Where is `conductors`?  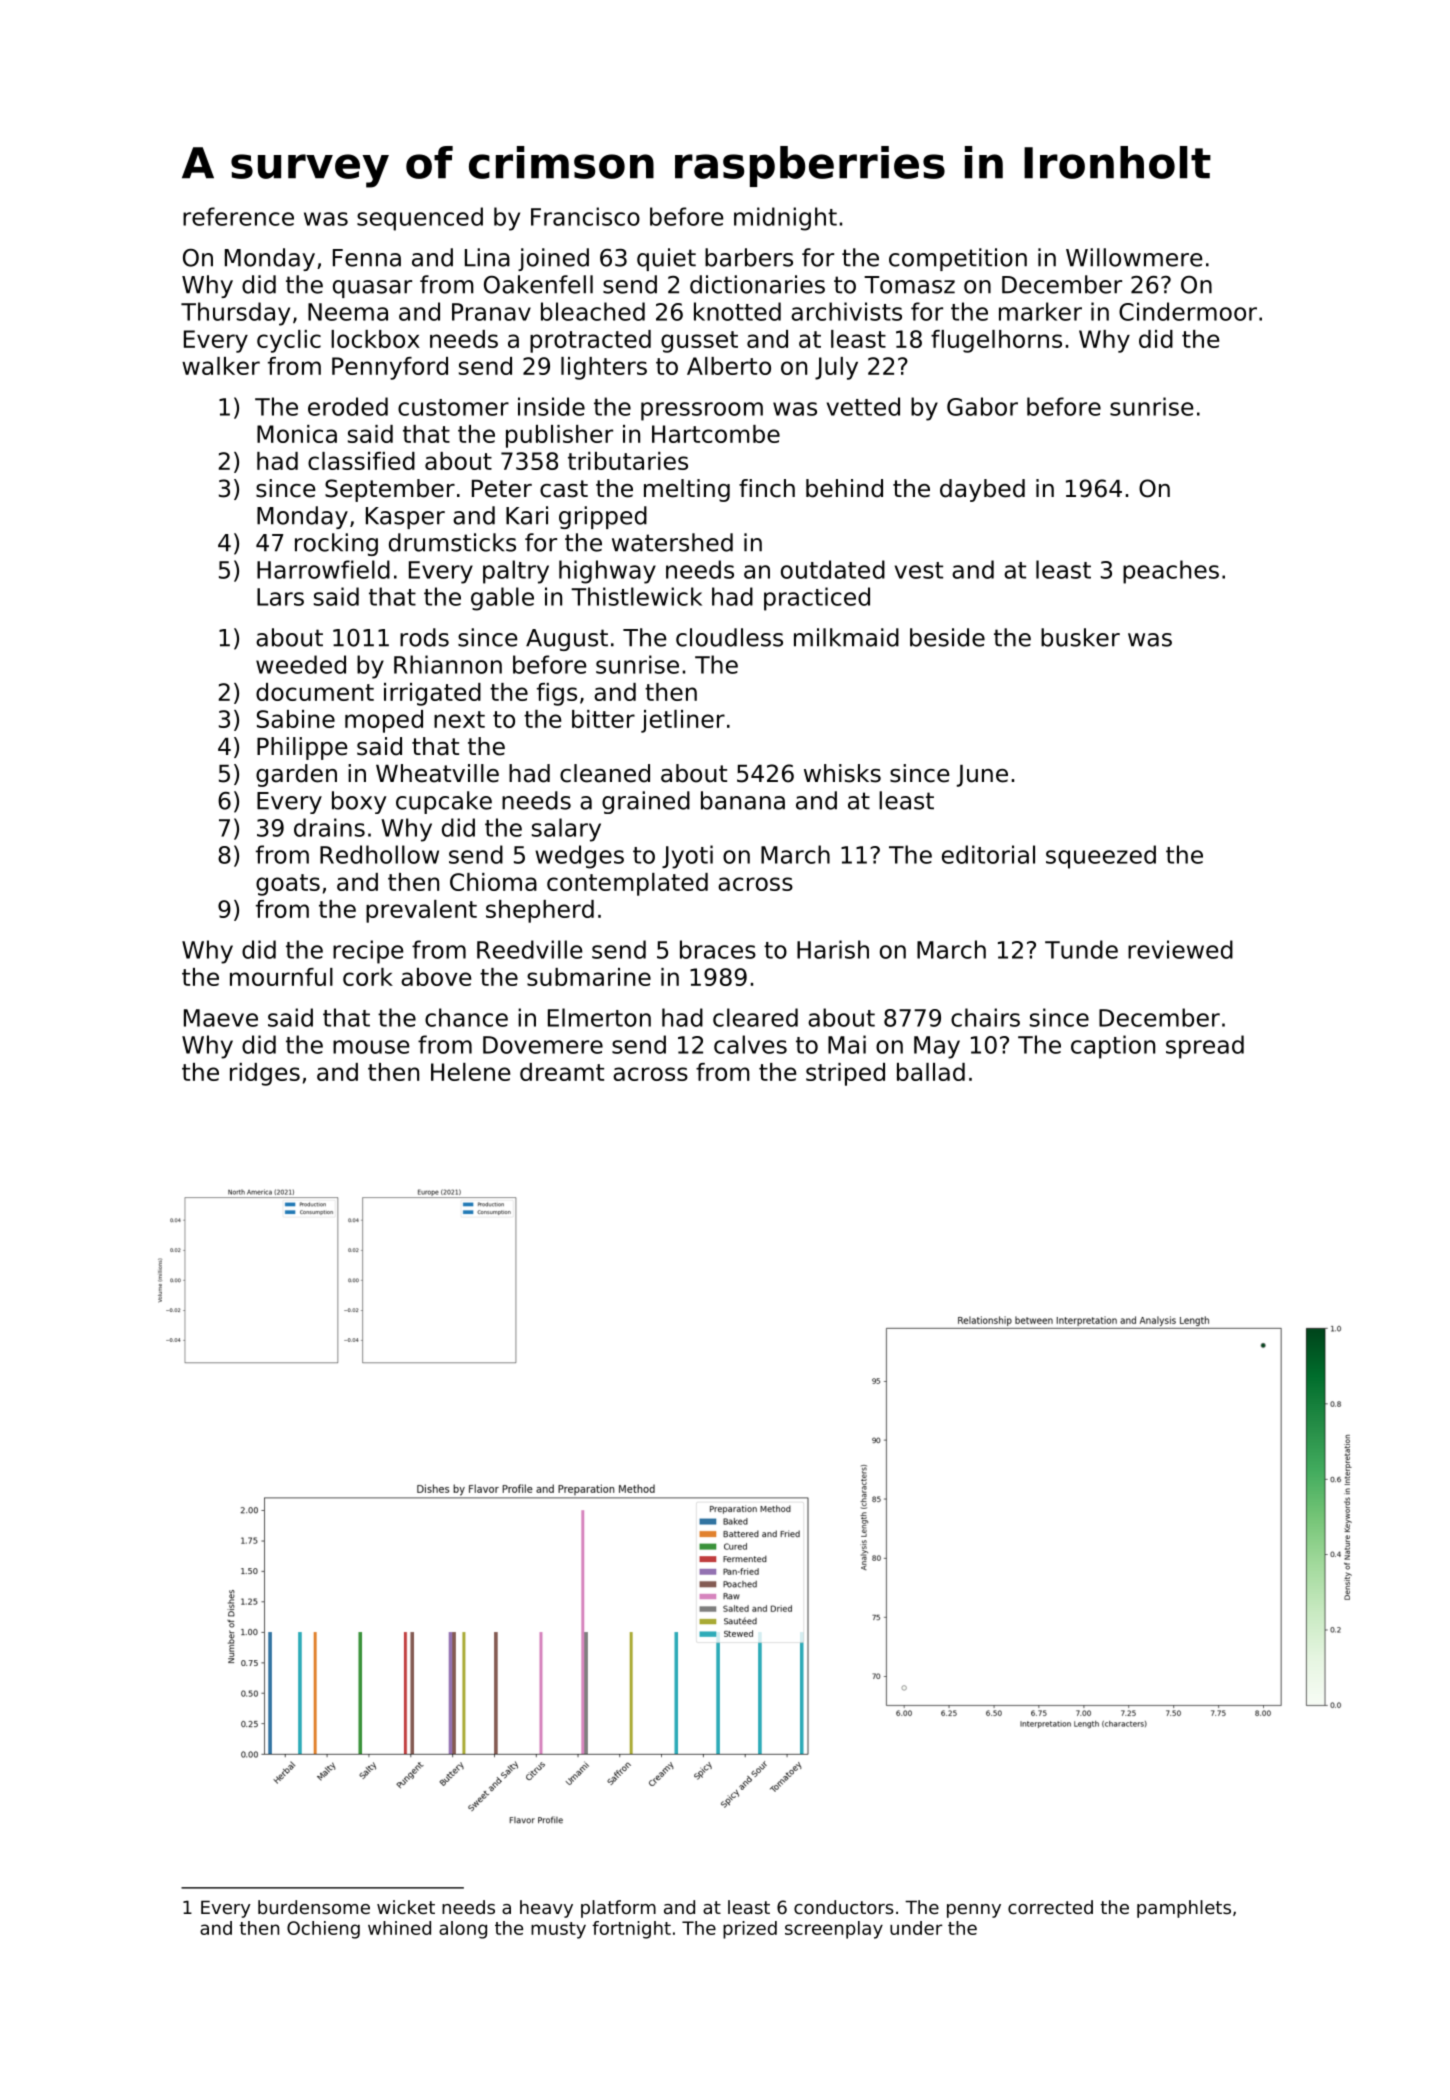
conductors is located at coordinates (844, 1907).
